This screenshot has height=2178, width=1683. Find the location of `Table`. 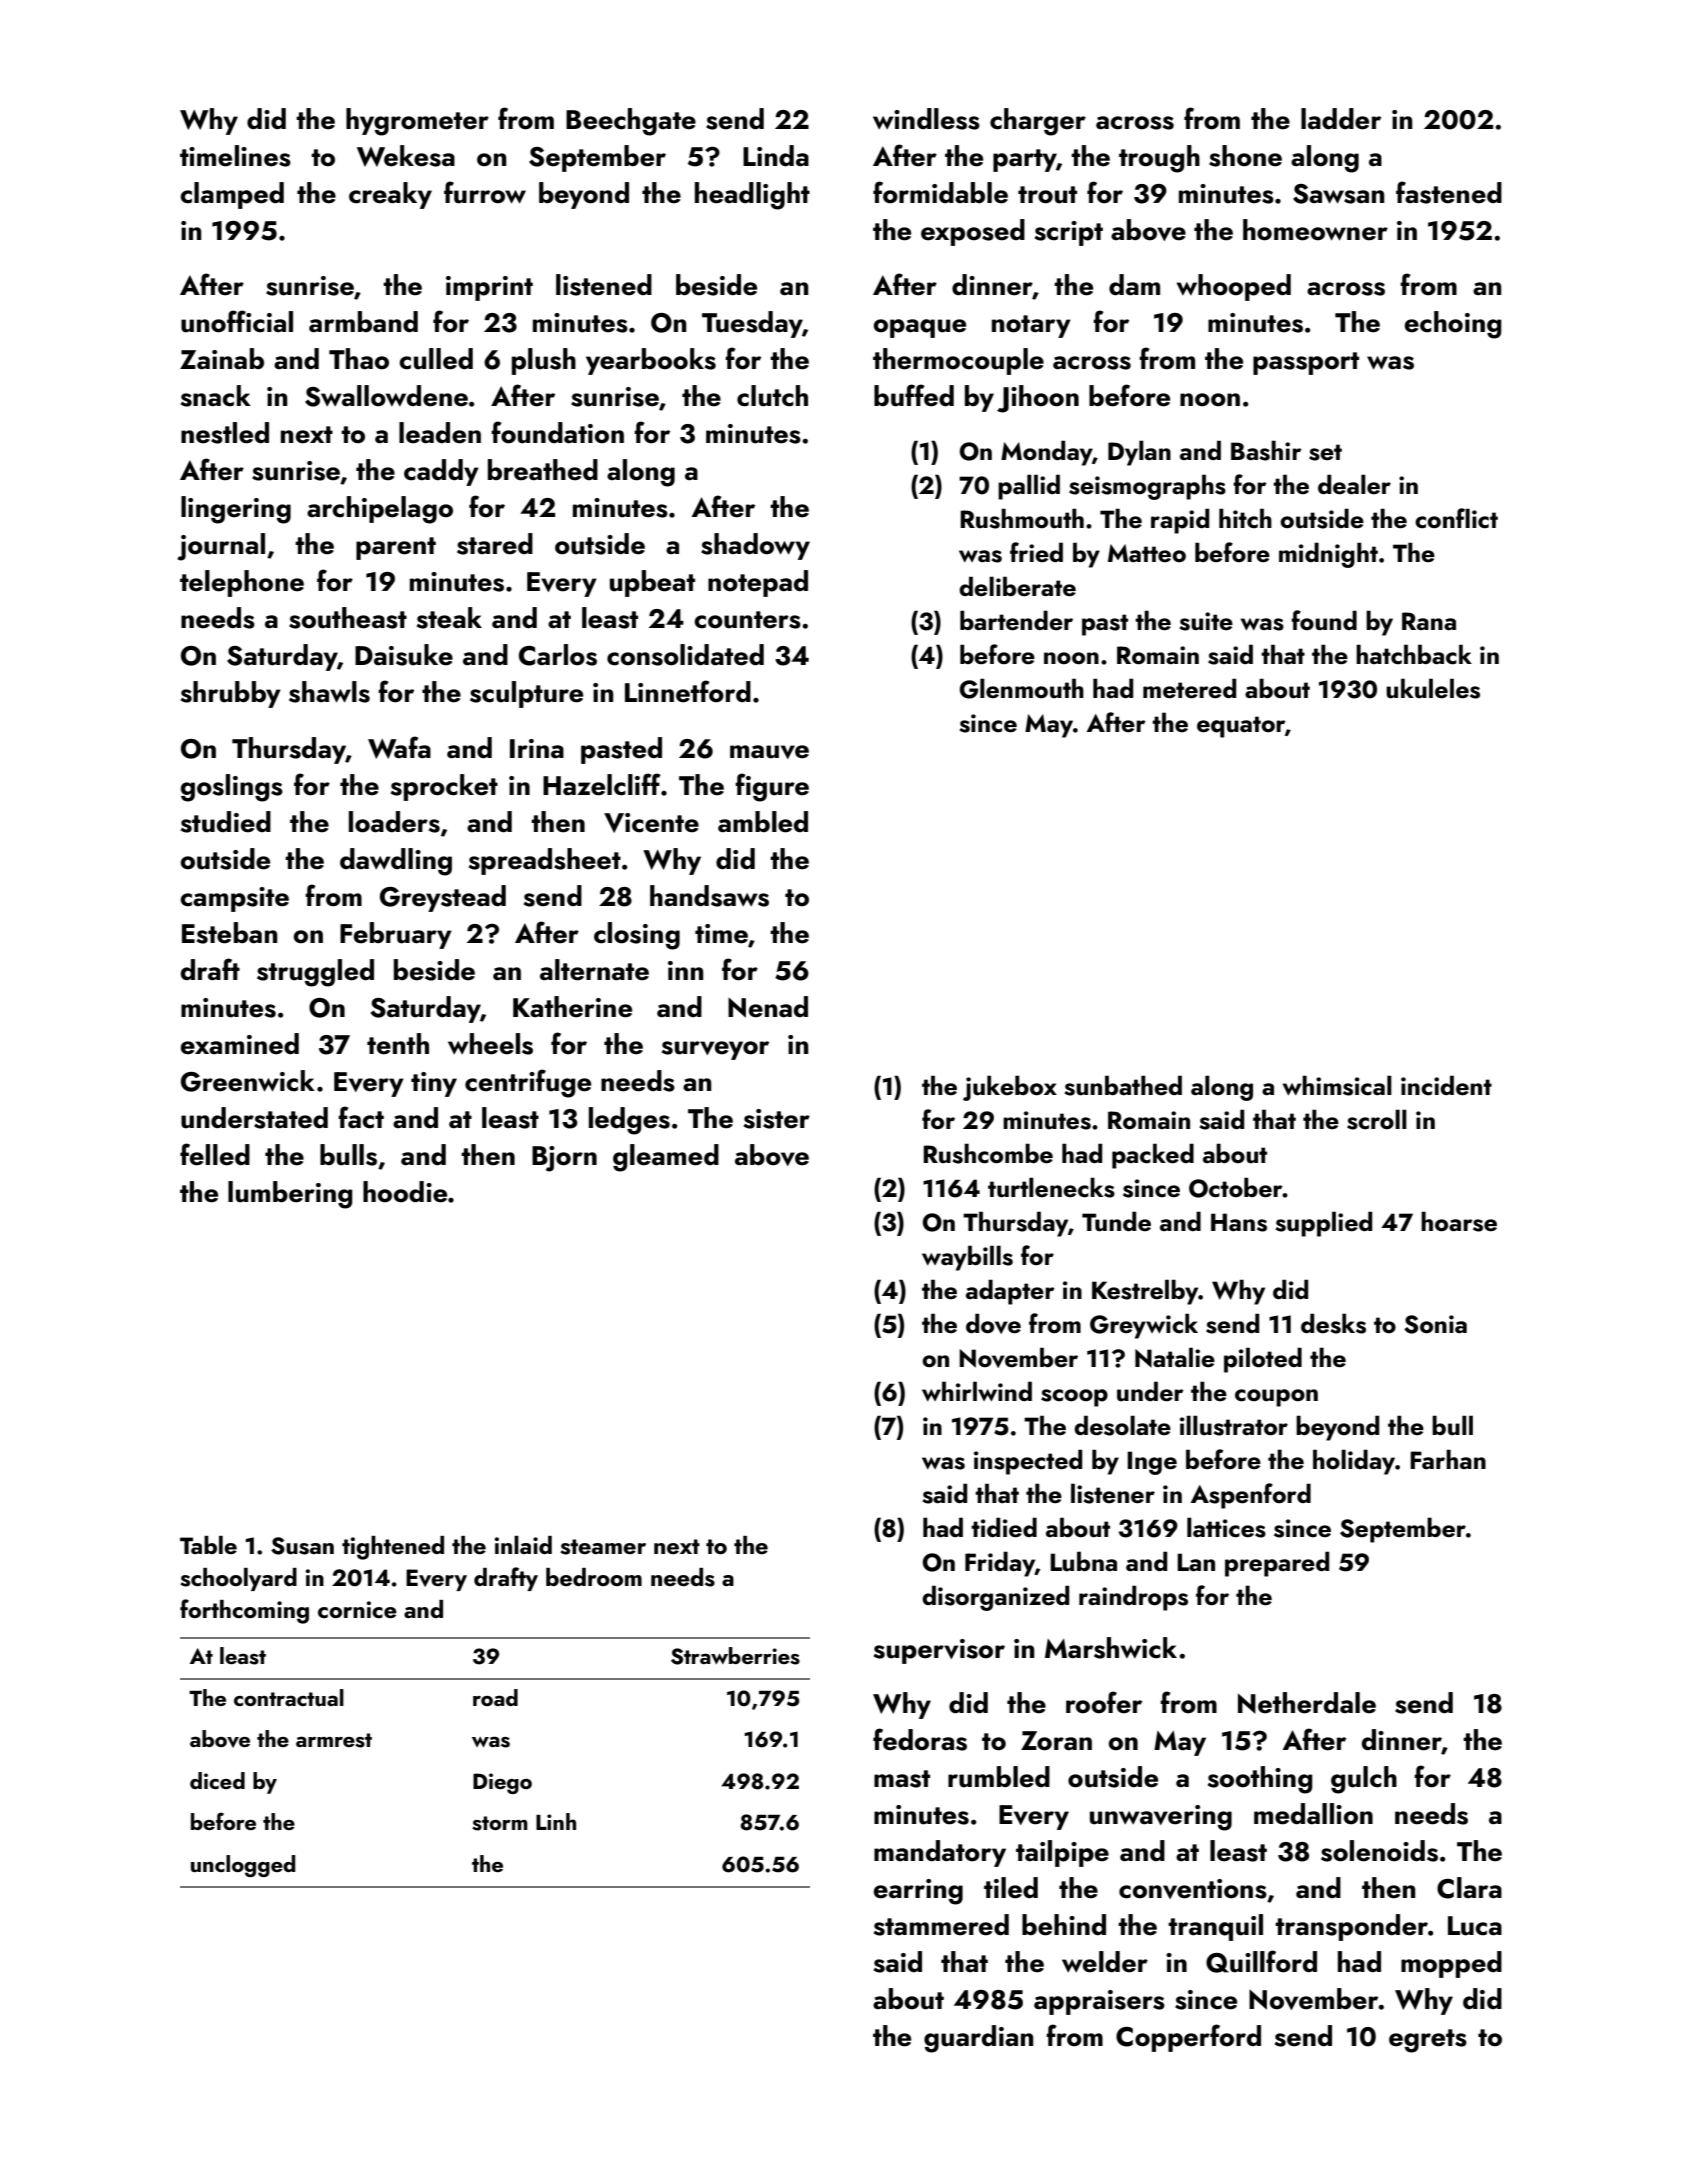

Table is located at coordinates (208, 1545).
